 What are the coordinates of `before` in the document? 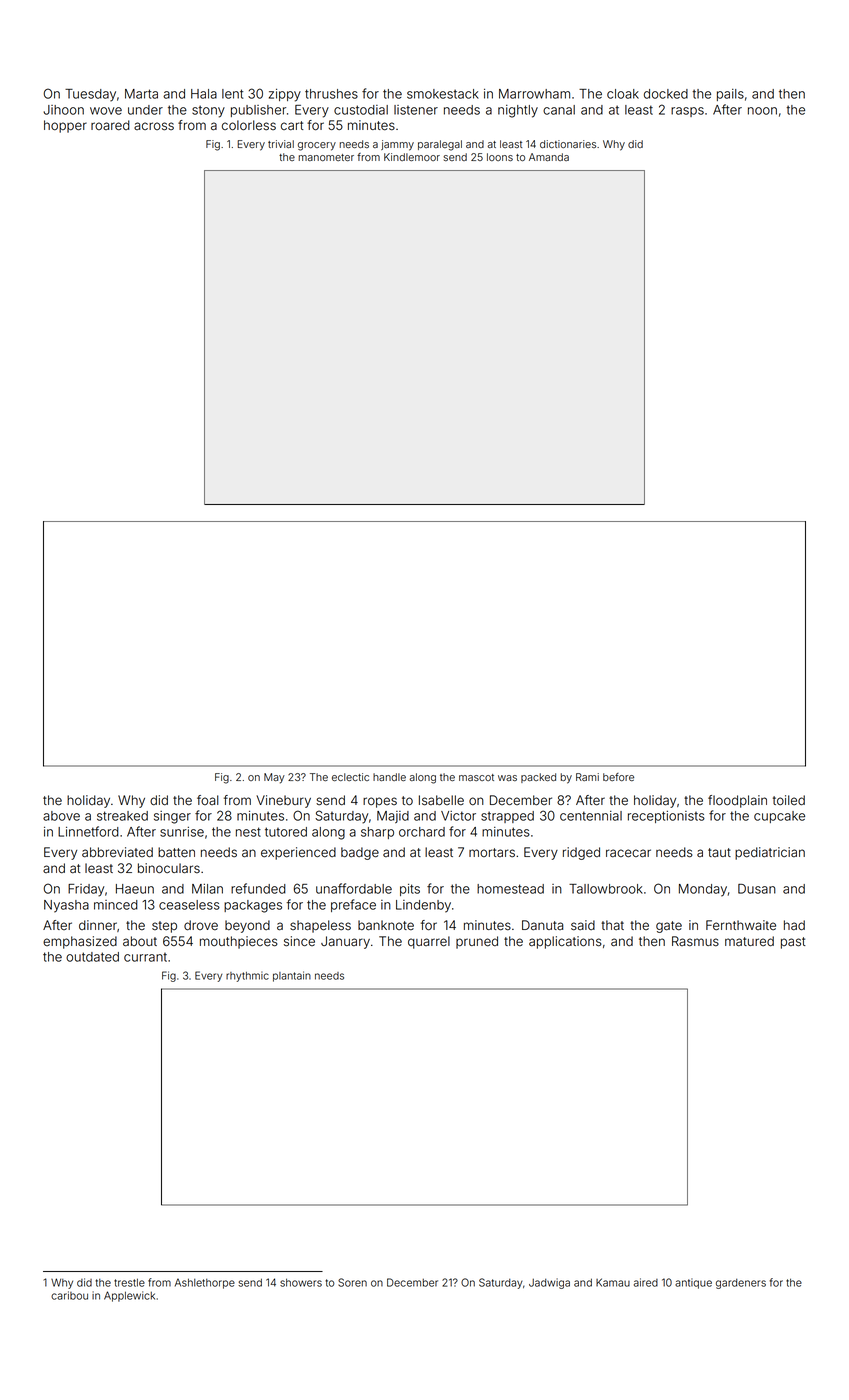 It's located at (618, 777).
